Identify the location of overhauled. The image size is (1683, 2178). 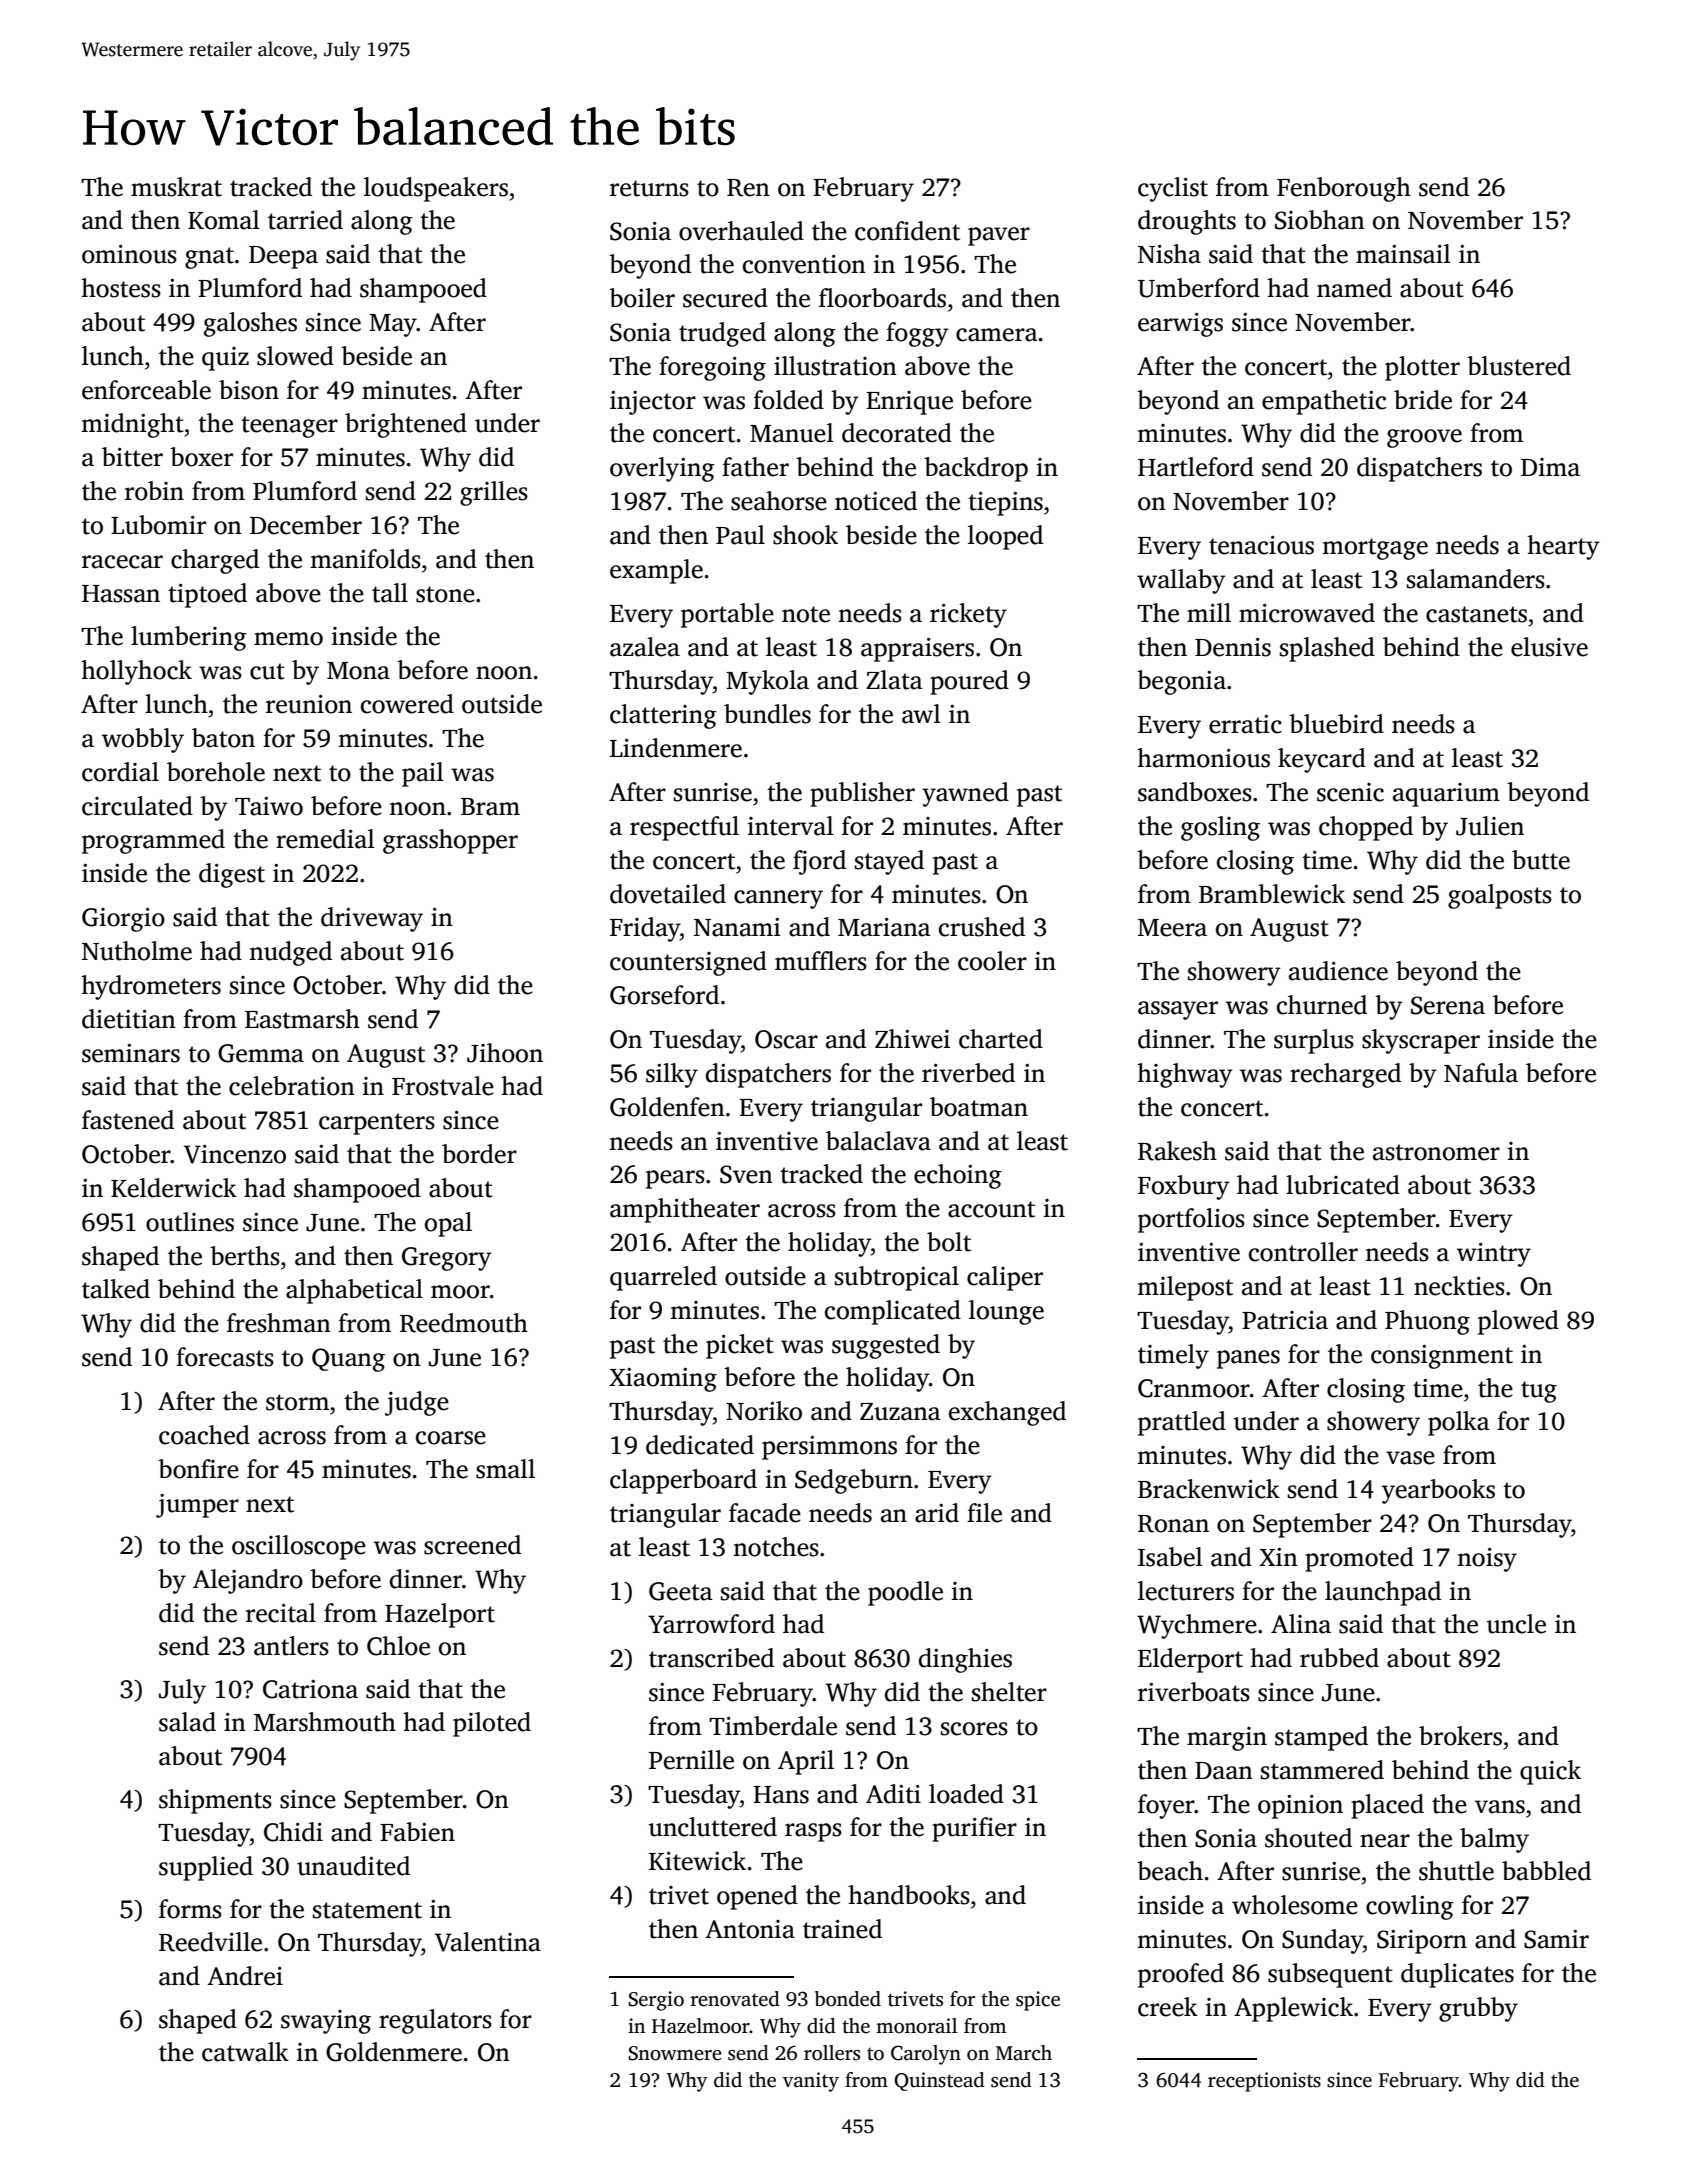
(741, 231).
